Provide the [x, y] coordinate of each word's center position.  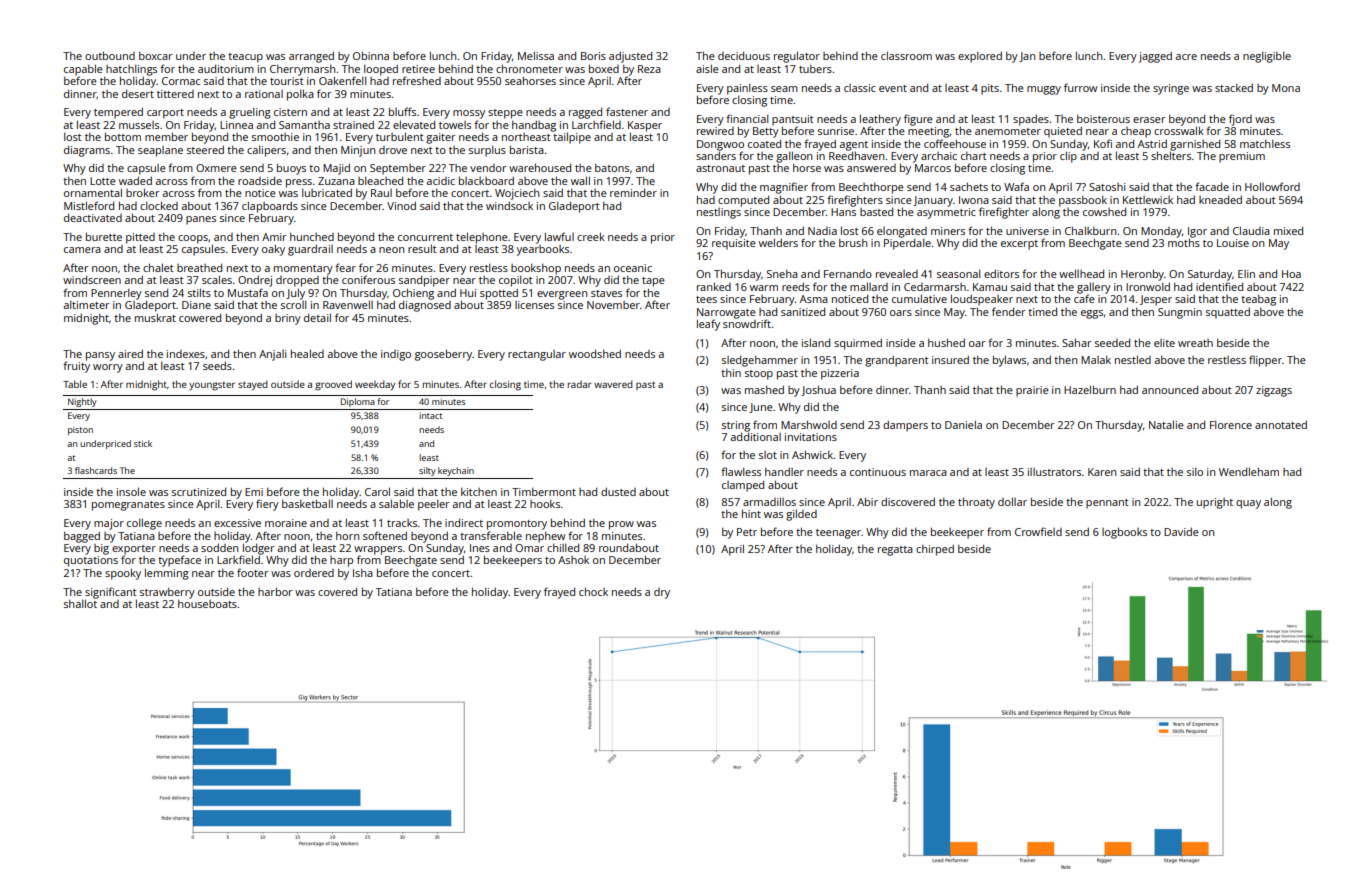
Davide [1181, 531]
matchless [1265, 143]
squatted [1228, 313]
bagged [82, 537]
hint [751, 513]
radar [579, 384]
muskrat [155, 317]
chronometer [529, 68]
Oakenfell [343, 80]
